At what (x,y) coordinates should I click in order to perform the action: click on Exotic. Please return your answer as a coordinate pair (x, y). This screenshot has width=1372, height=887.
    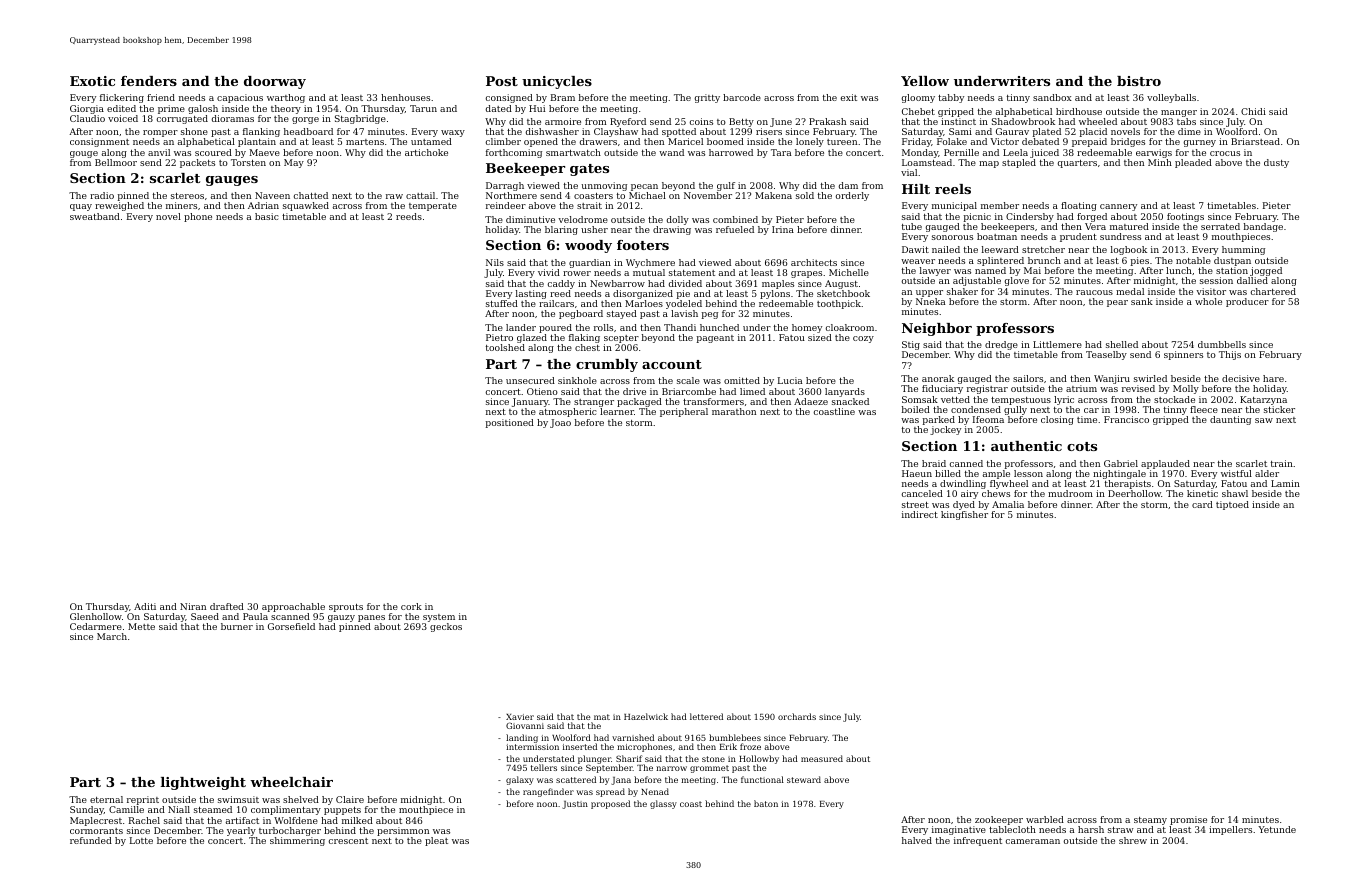
    Looking at the image, I should click on (92, 81).
